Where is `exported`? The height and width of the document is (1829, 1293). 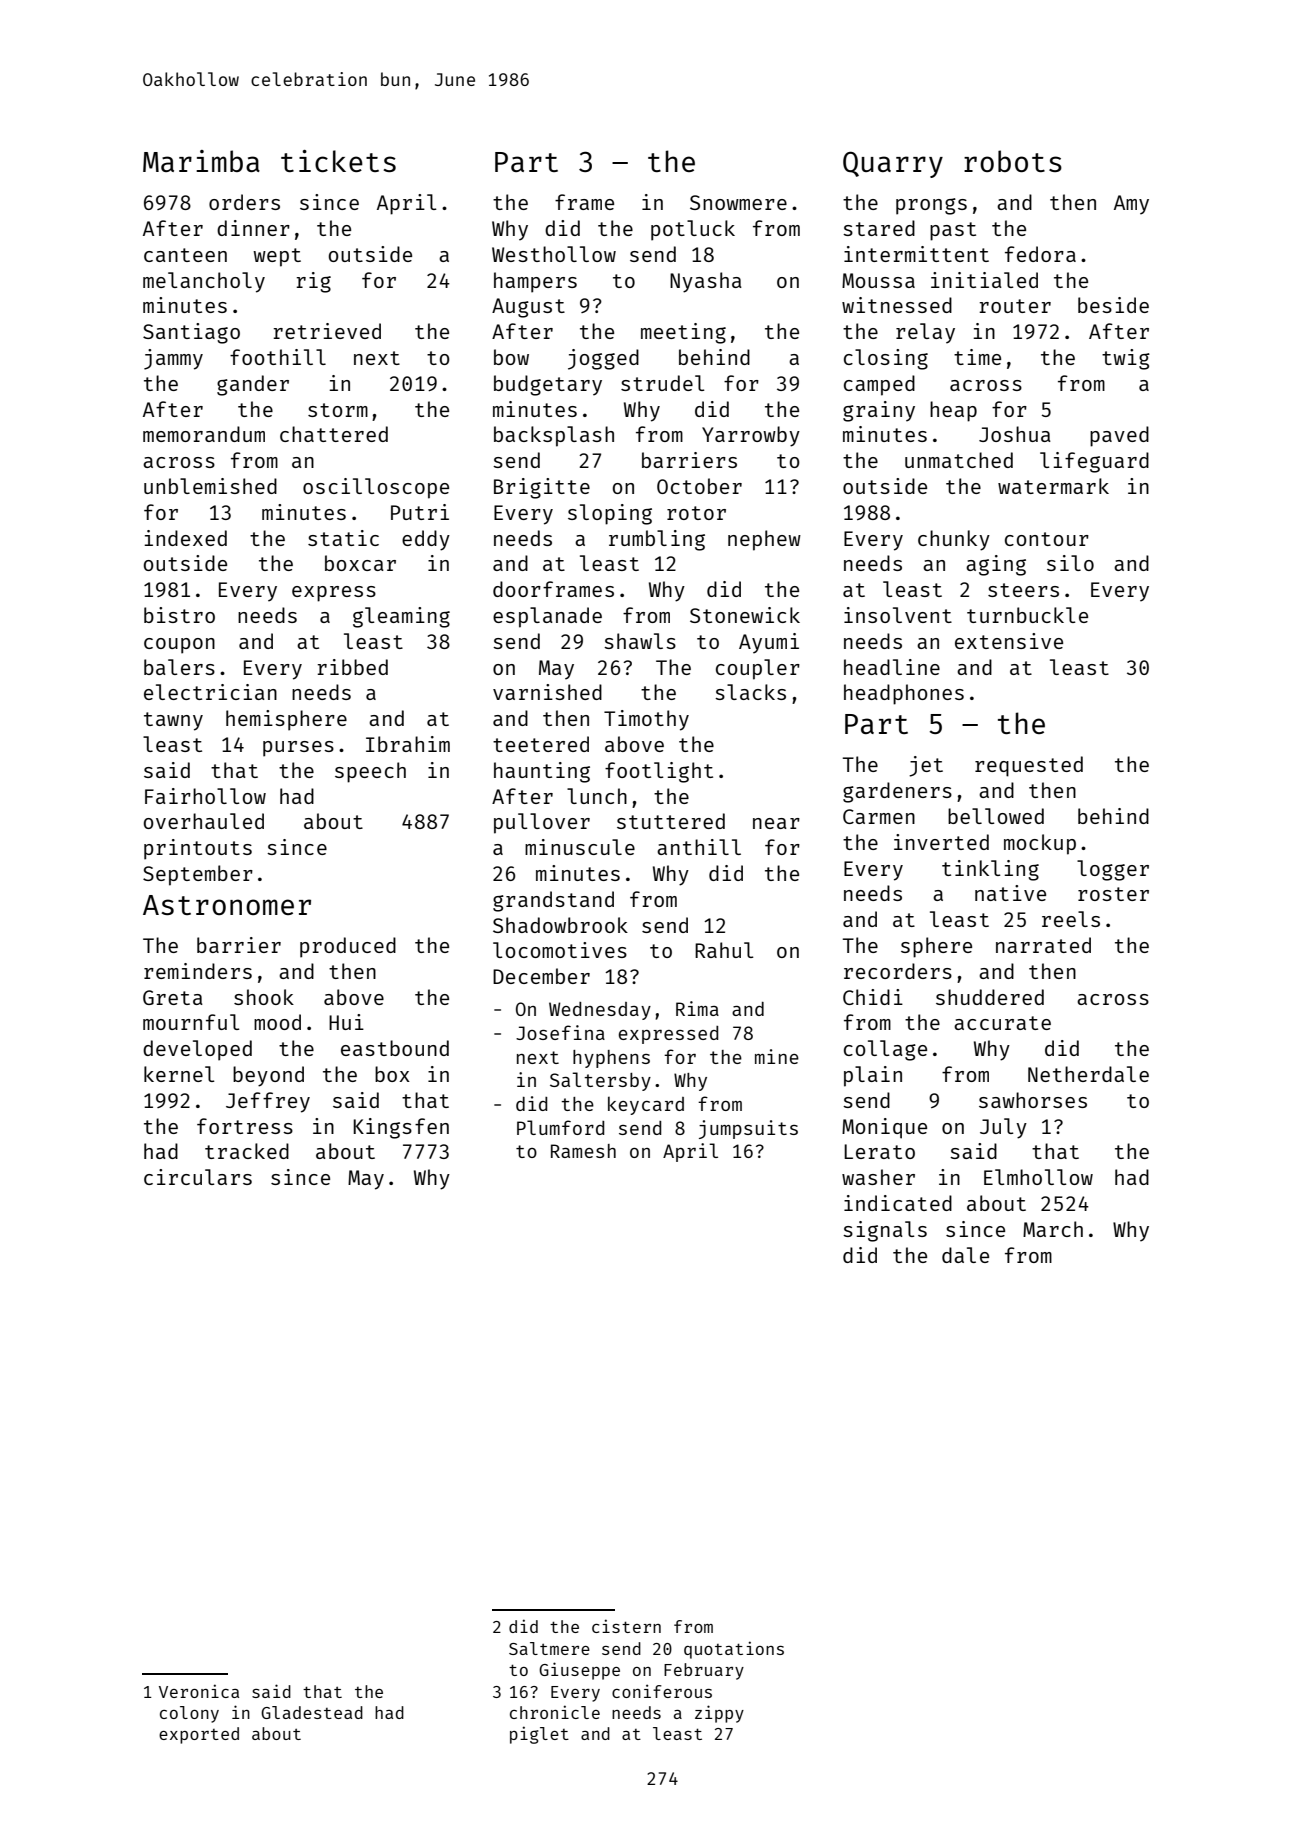 exported is located at coordinates (199, 1735).
